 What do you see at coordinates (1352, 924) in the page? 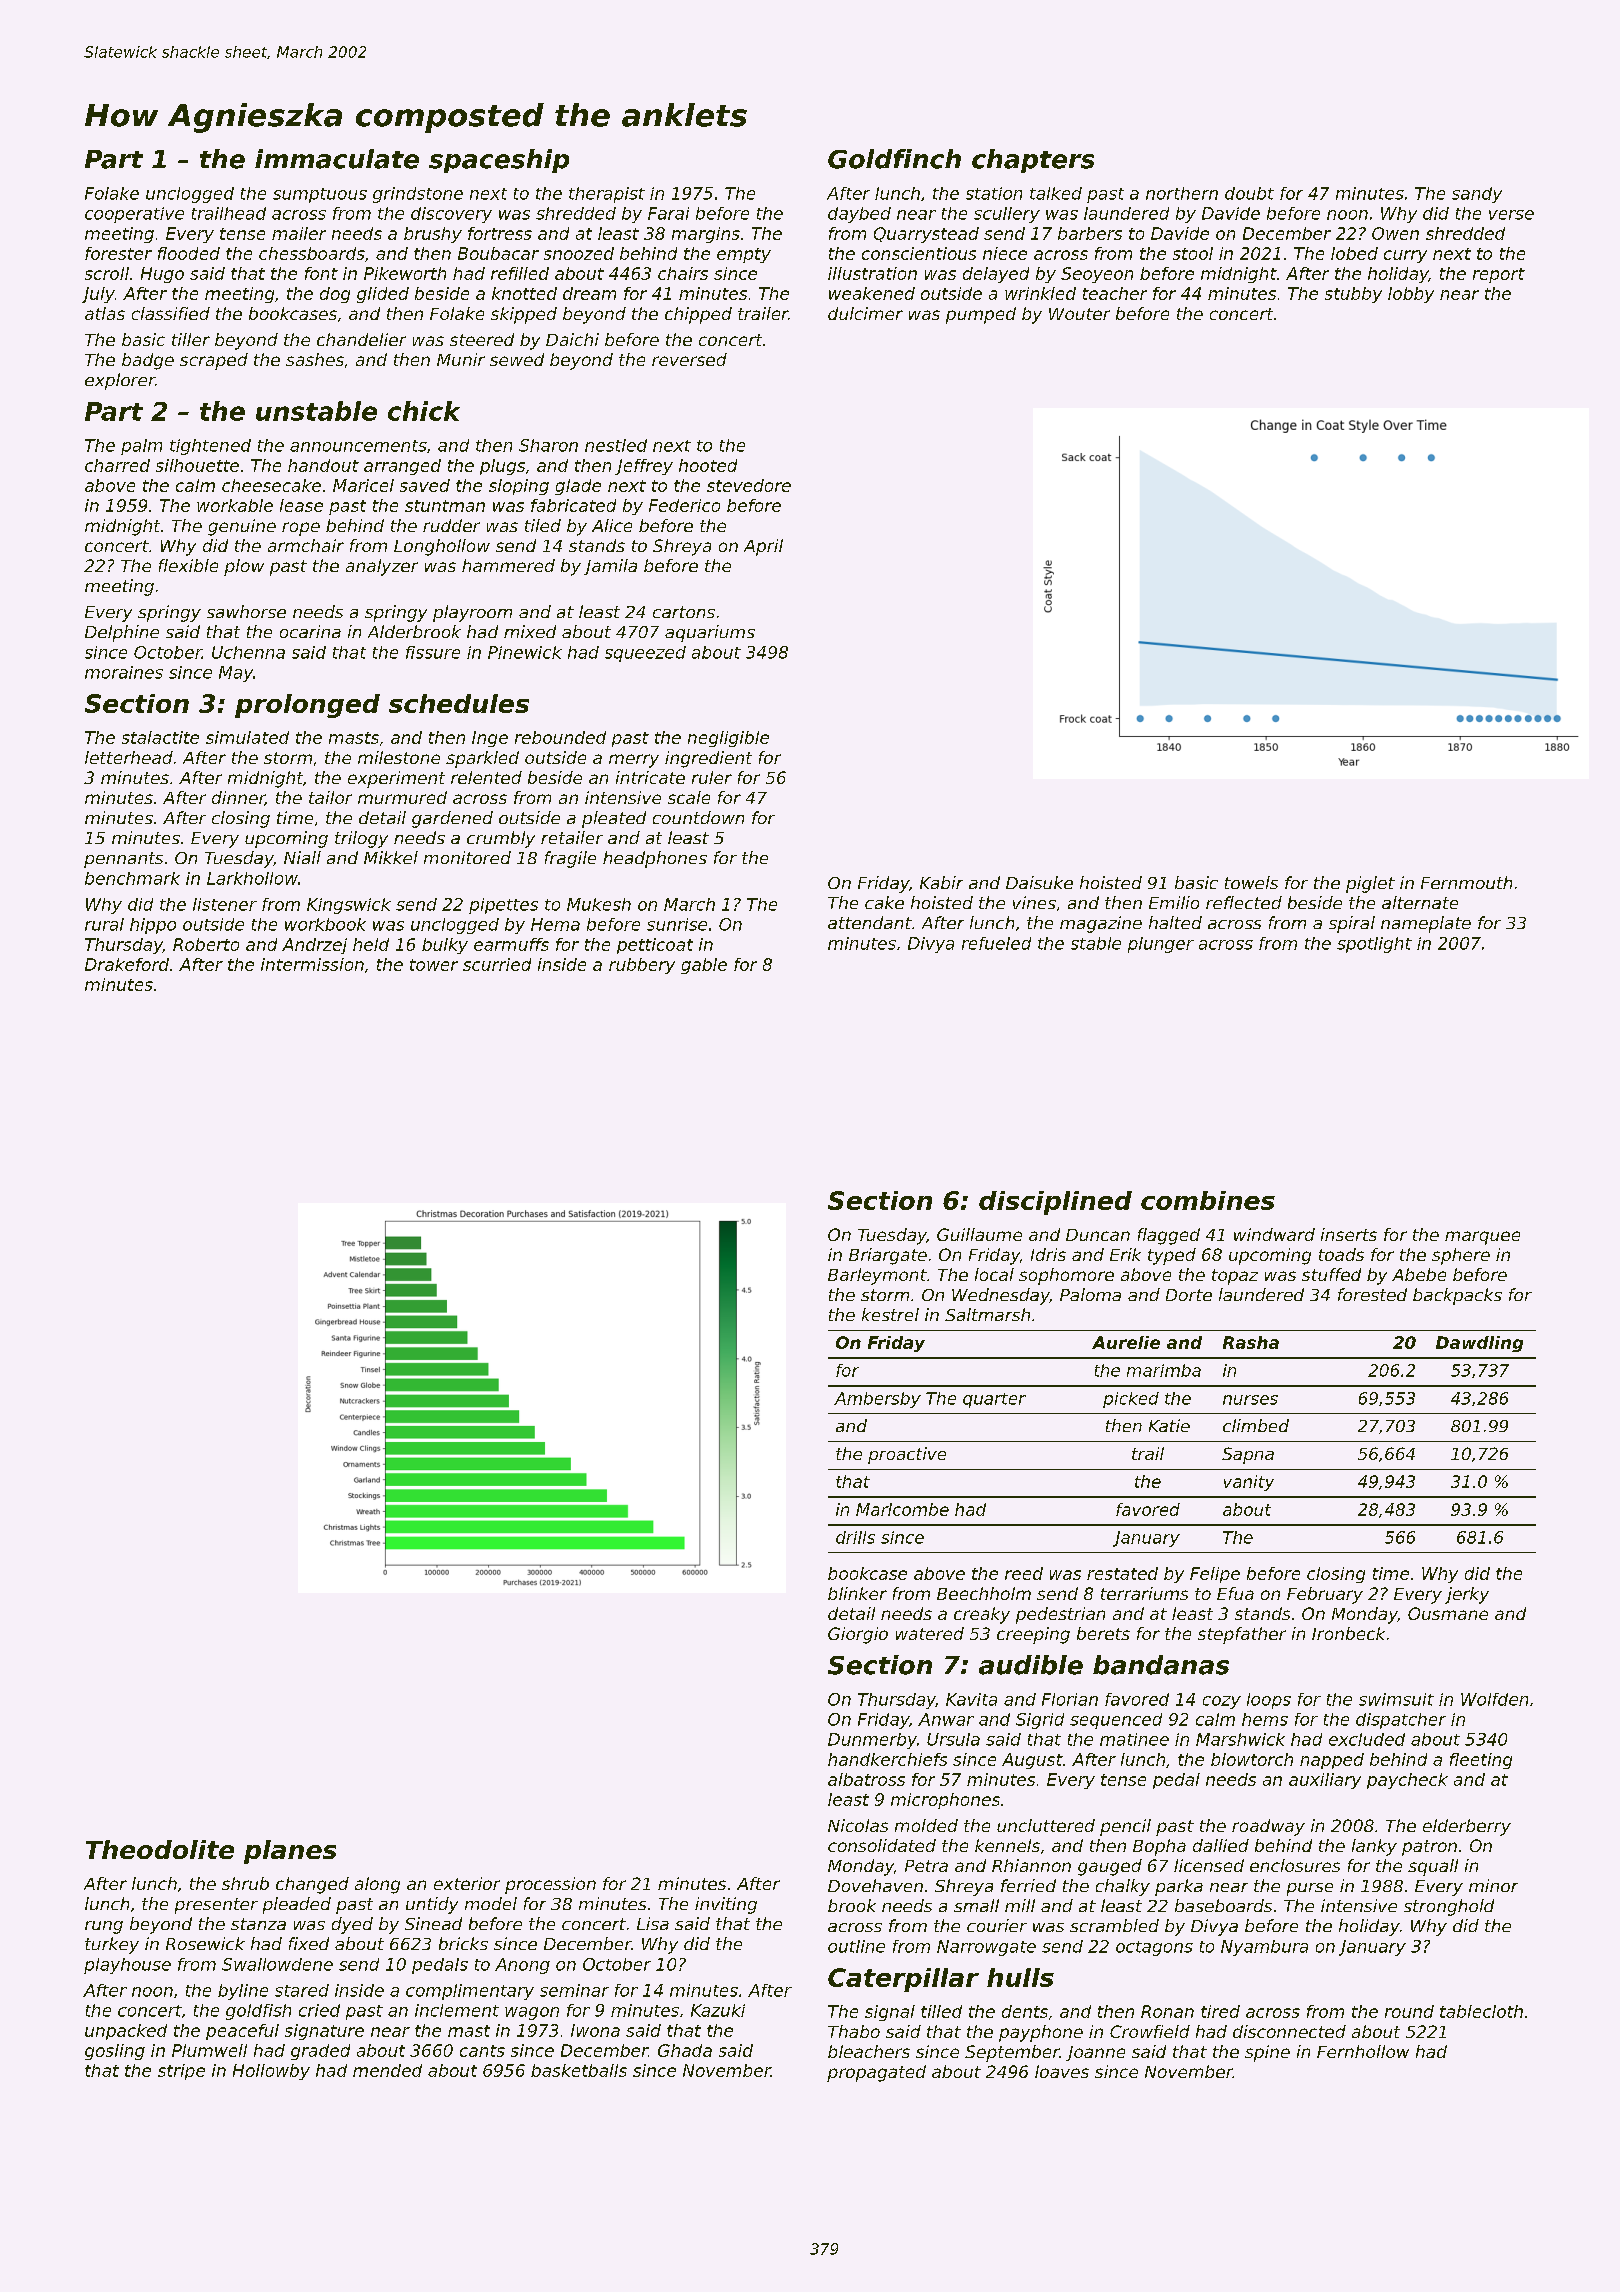
I see `spiral` at bounding box center [1352, 924].
